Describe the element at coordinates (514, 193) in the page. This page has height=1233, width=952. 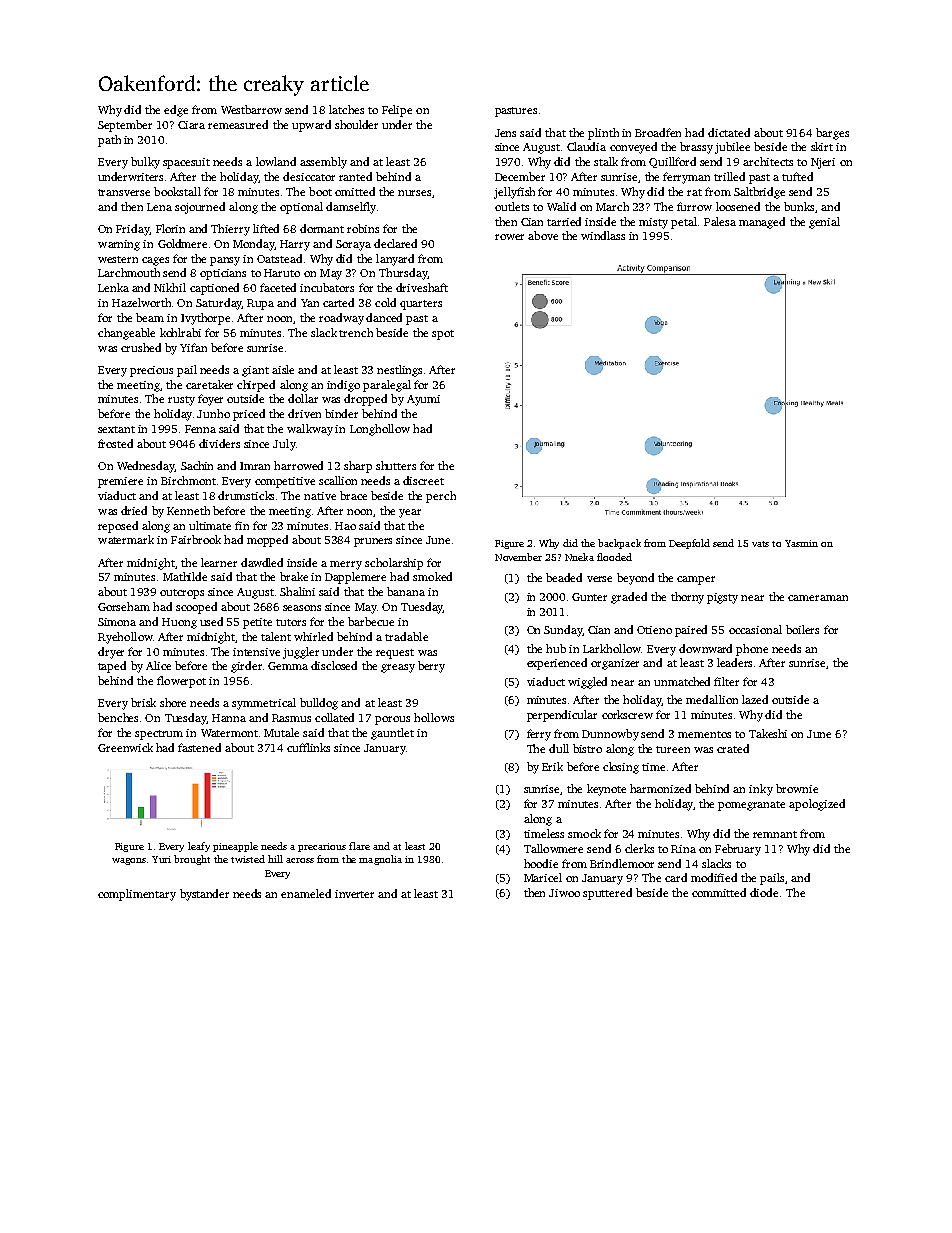
I see `jellyfish` at that location.
